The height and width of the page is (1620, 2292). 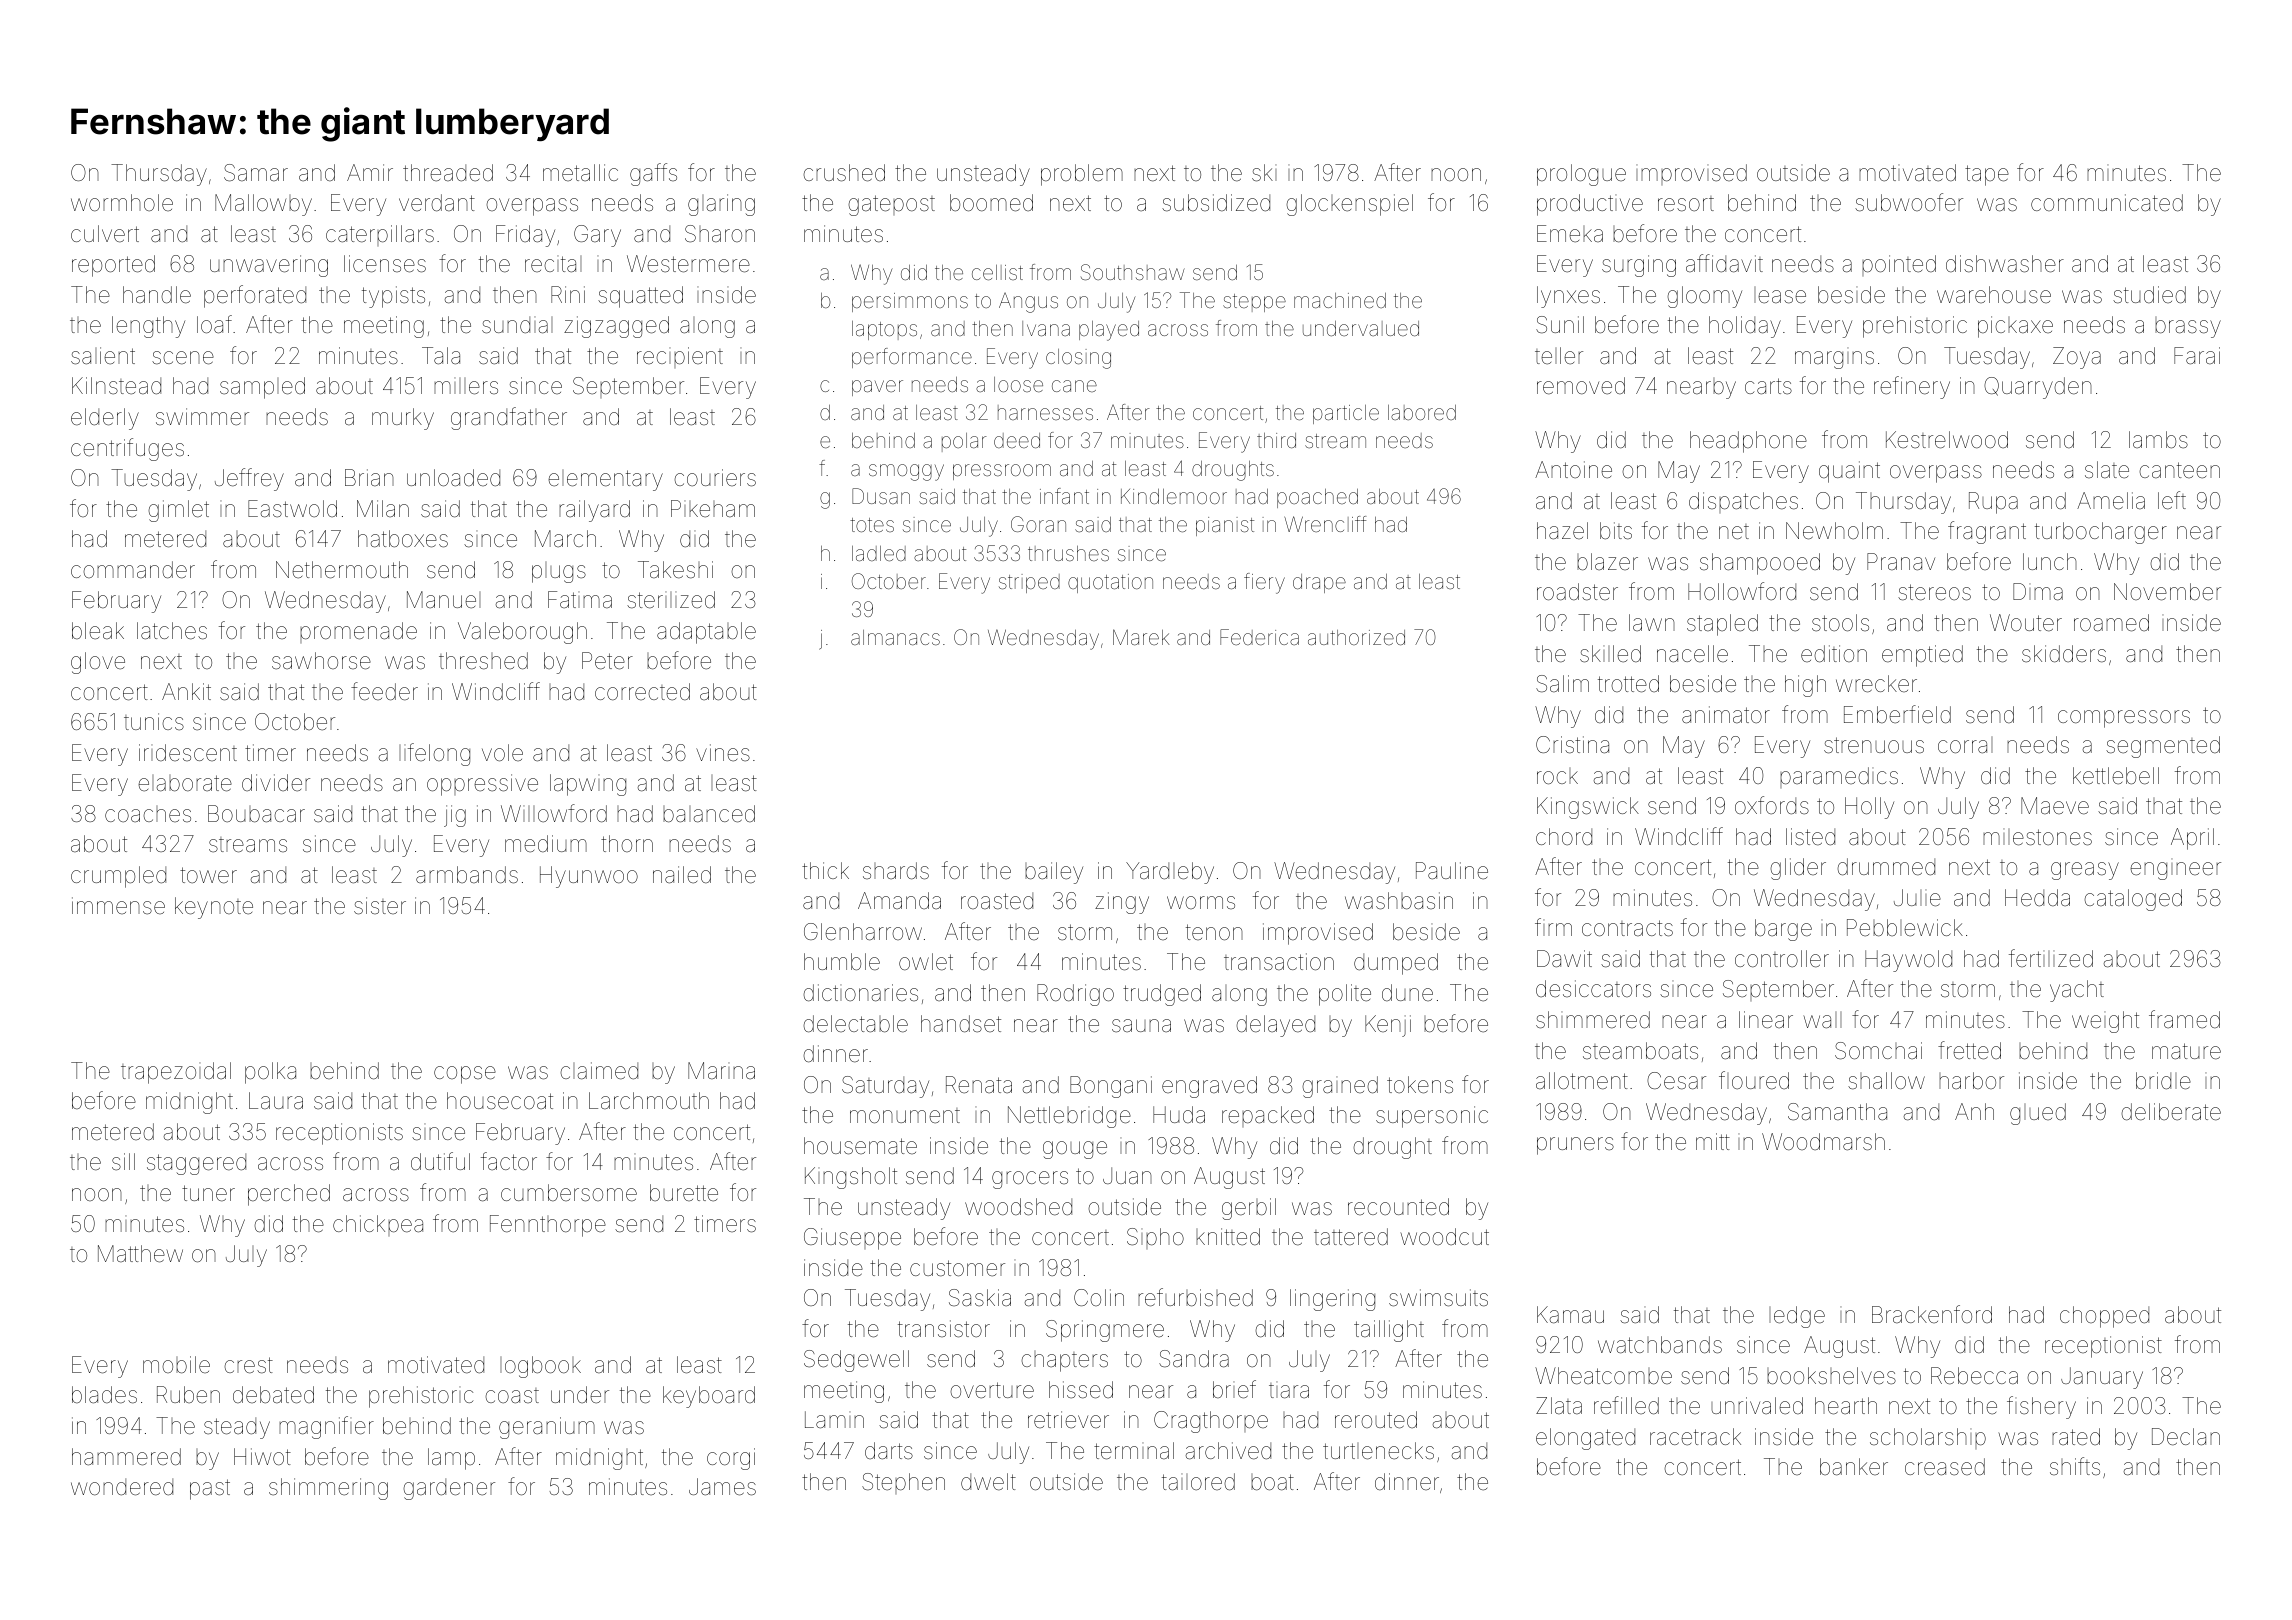 What do you see at coordinates (1141, 637) in the page?
I see `Marek` at bounding box center [1141, 637].
